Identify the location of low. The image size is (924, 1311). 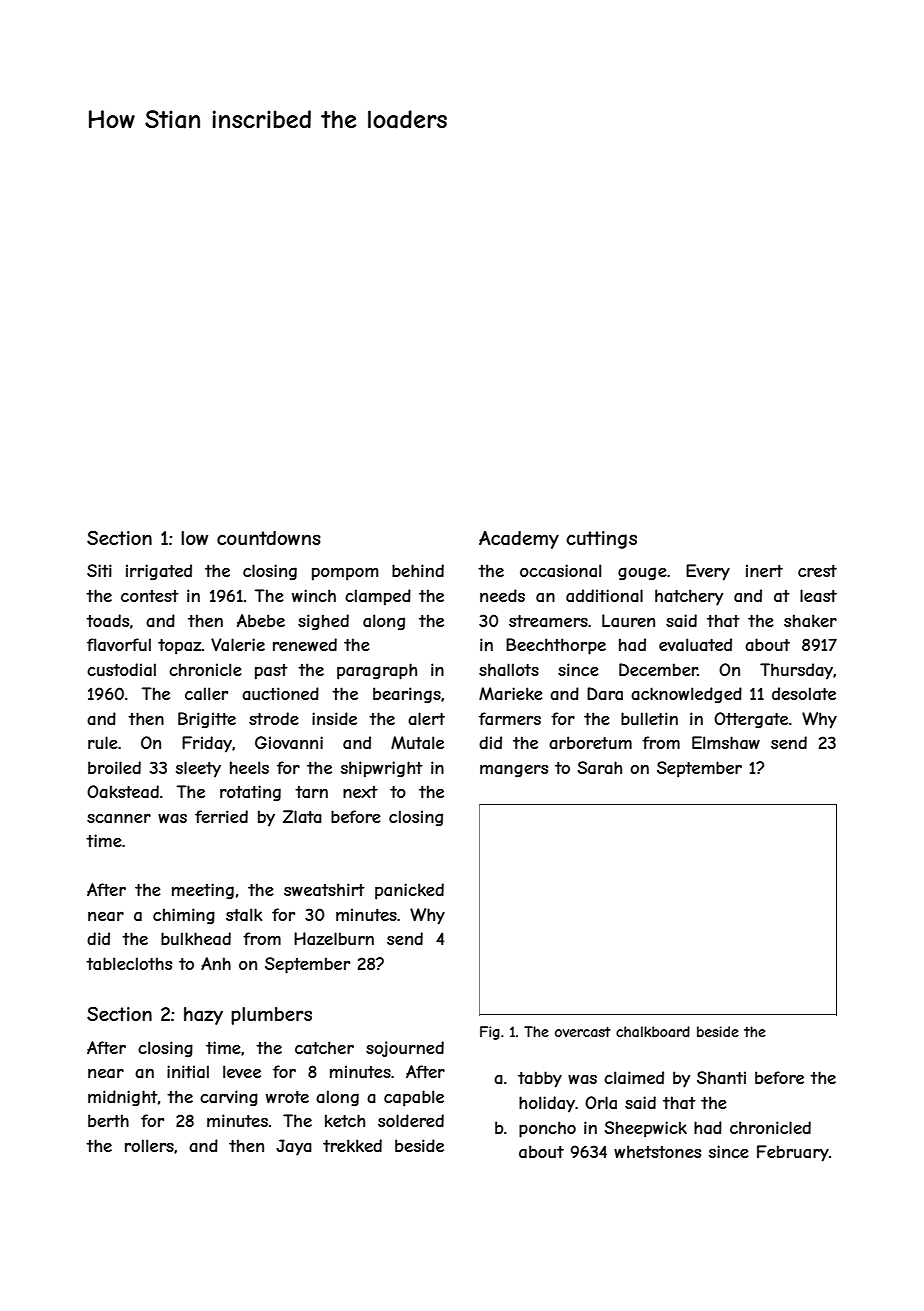
(194, 538).
